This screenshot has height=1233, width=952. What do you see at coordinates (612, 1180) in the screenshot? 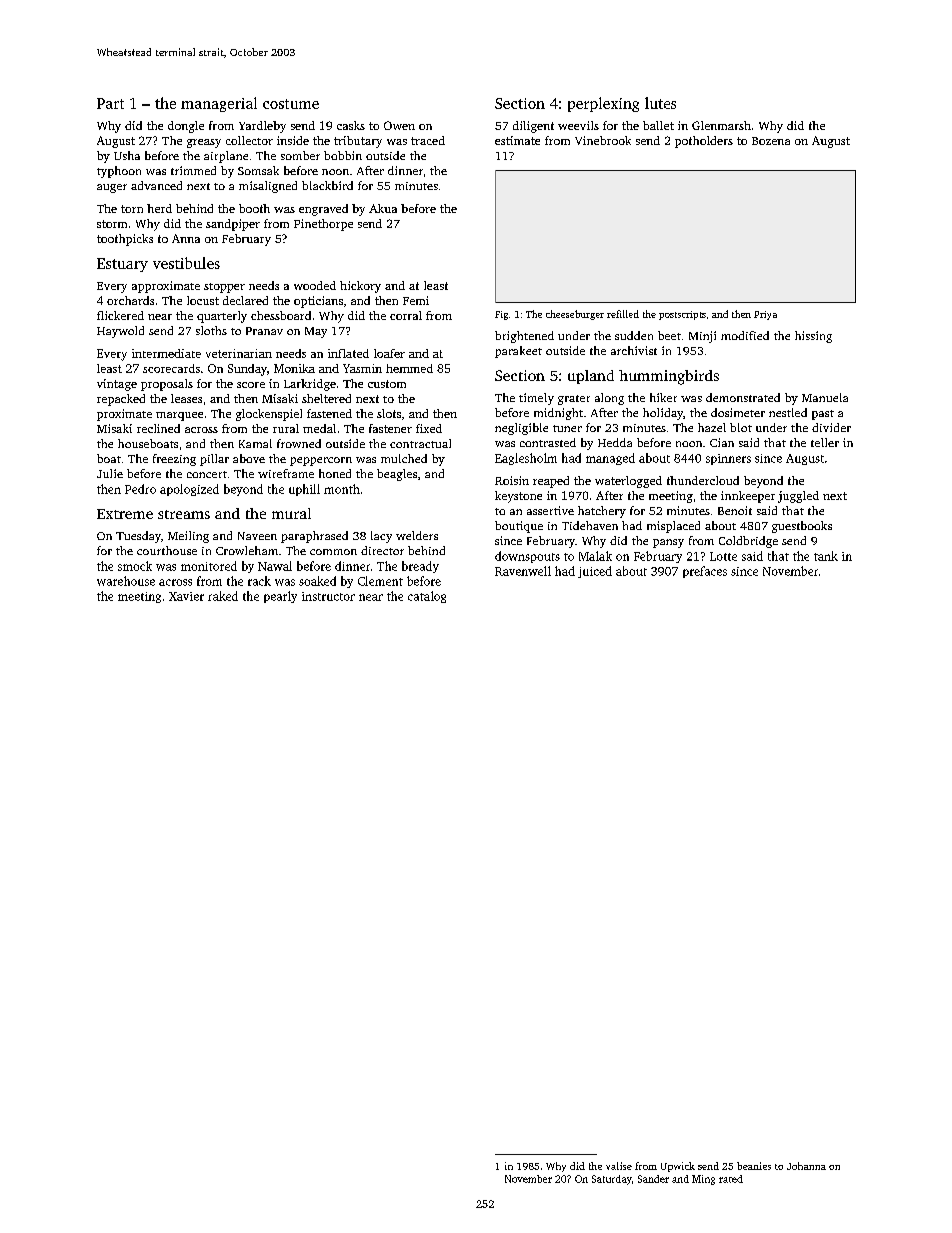
I see `Saturday` at bounding box center [612, 1180].
